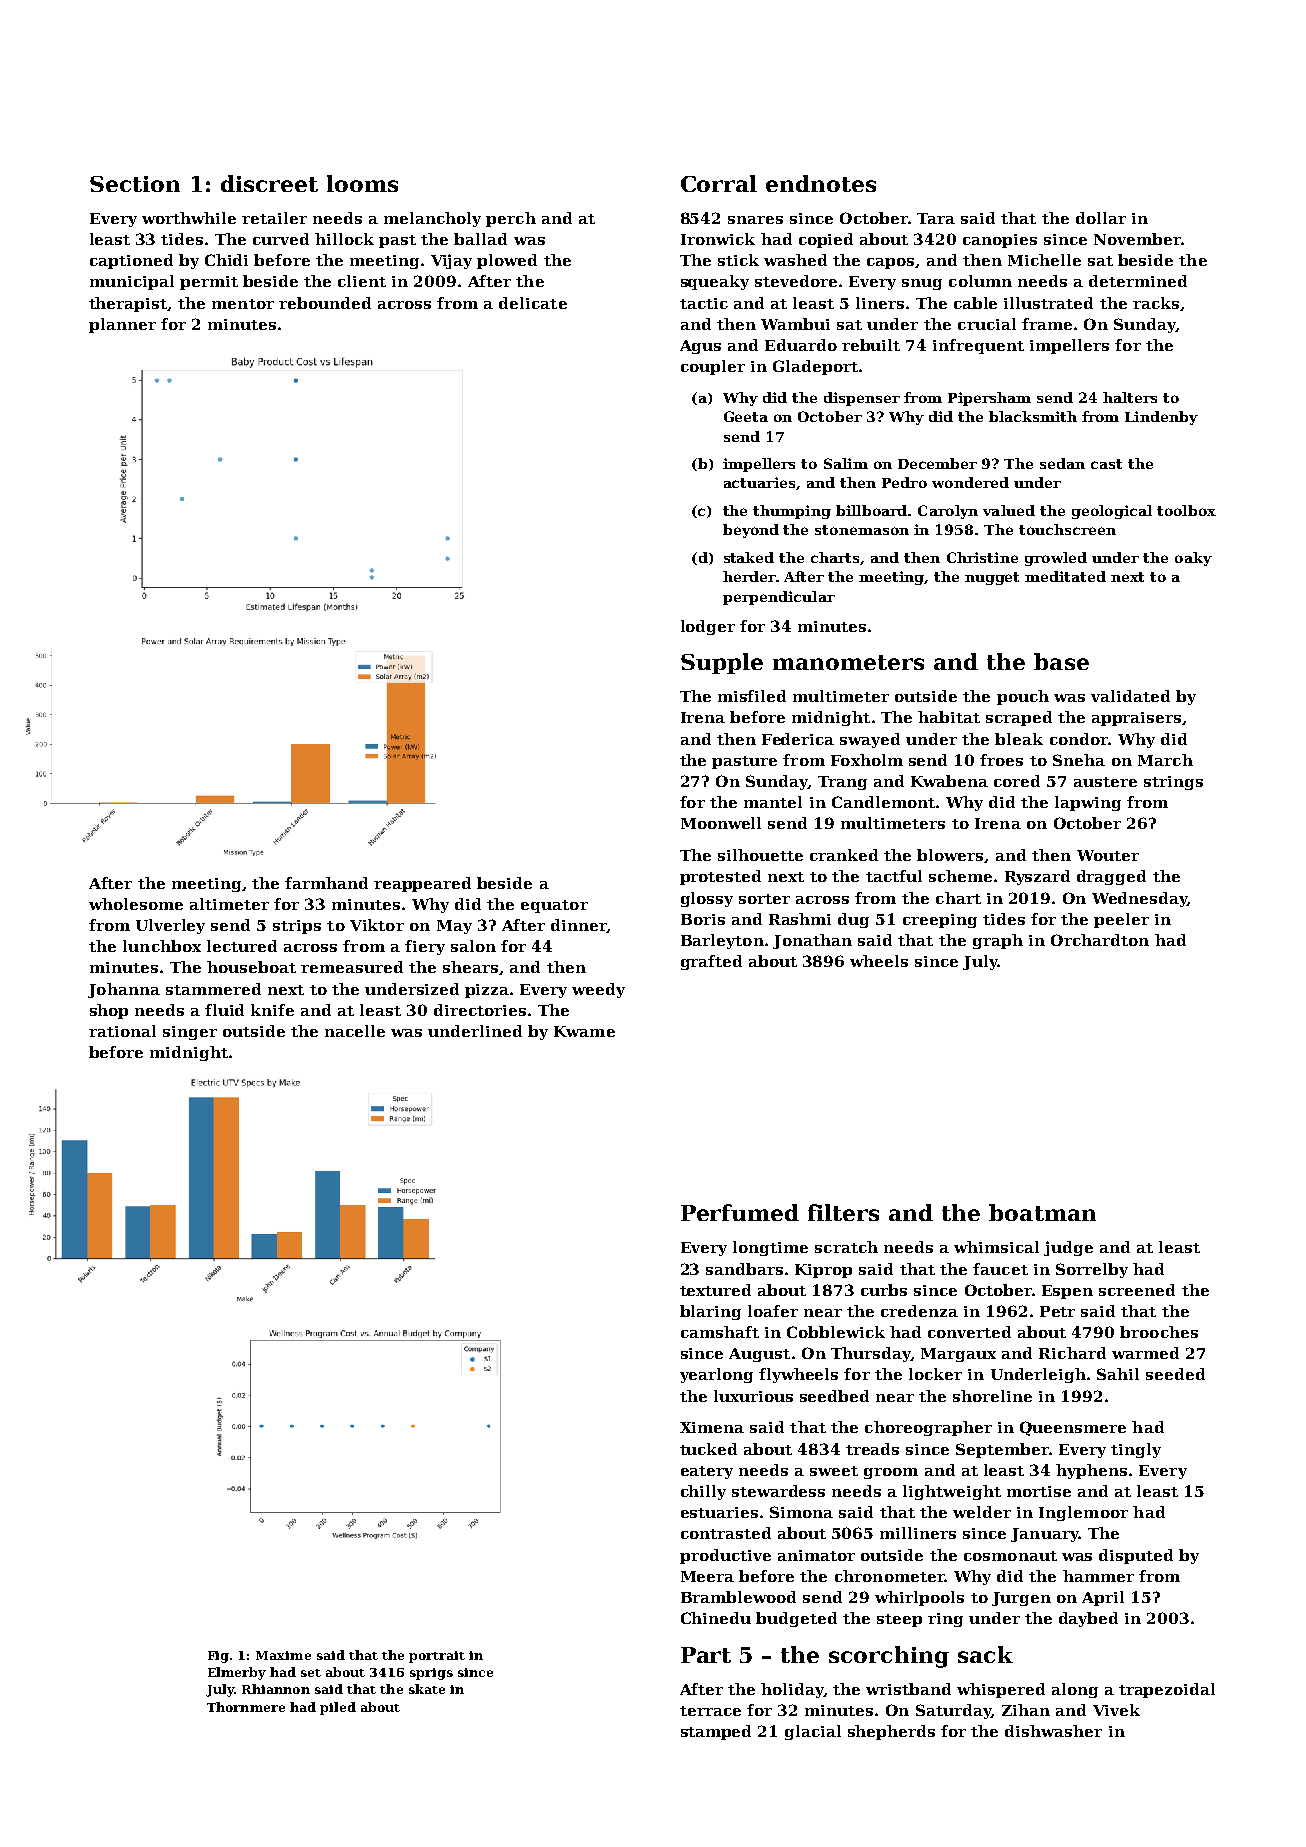  Describe the element at coordinates (718, 239) in the page. I see `Ironwick` at that location.
